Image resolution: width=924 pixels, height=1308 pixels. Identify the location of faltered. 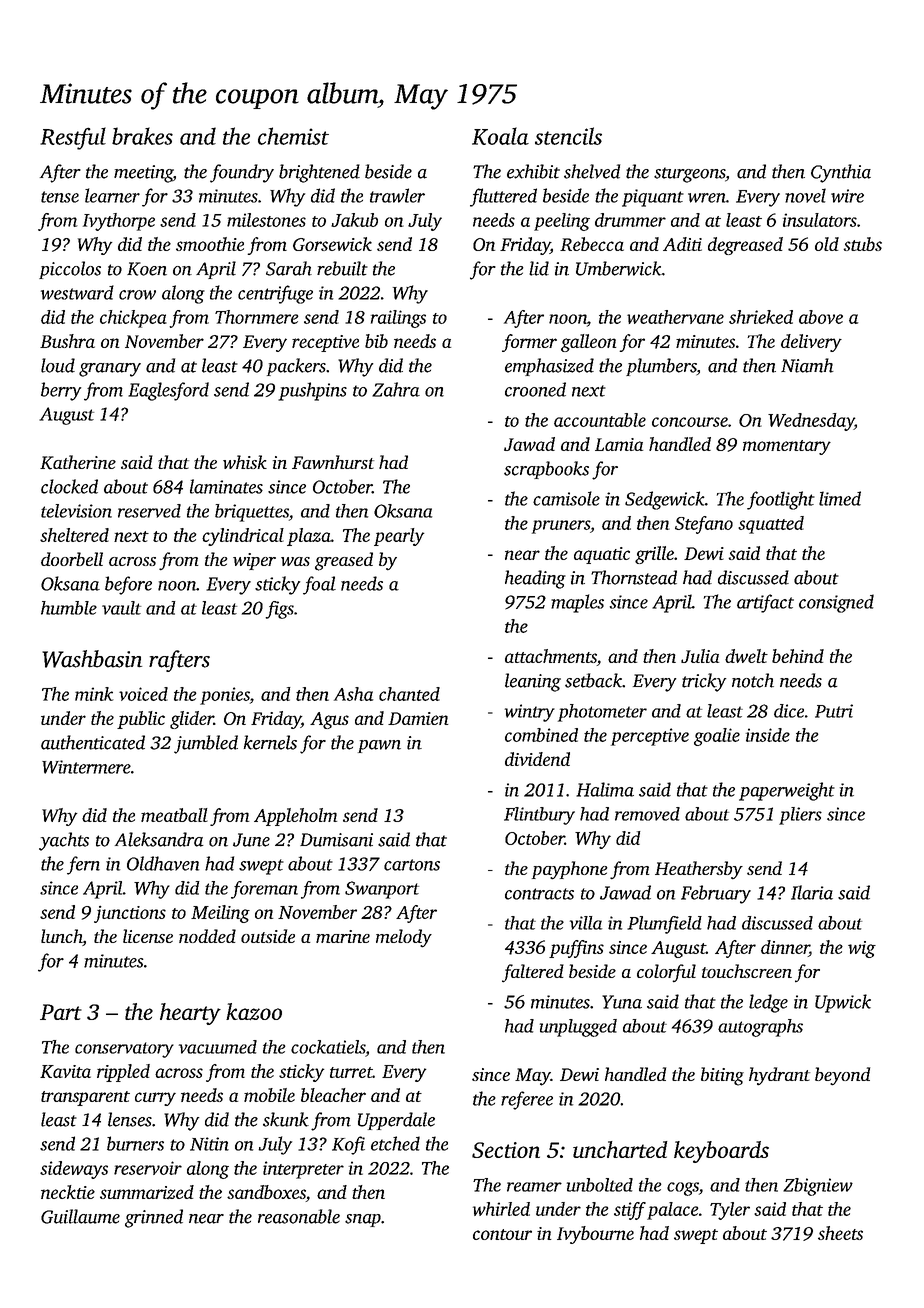
(533, 973).
